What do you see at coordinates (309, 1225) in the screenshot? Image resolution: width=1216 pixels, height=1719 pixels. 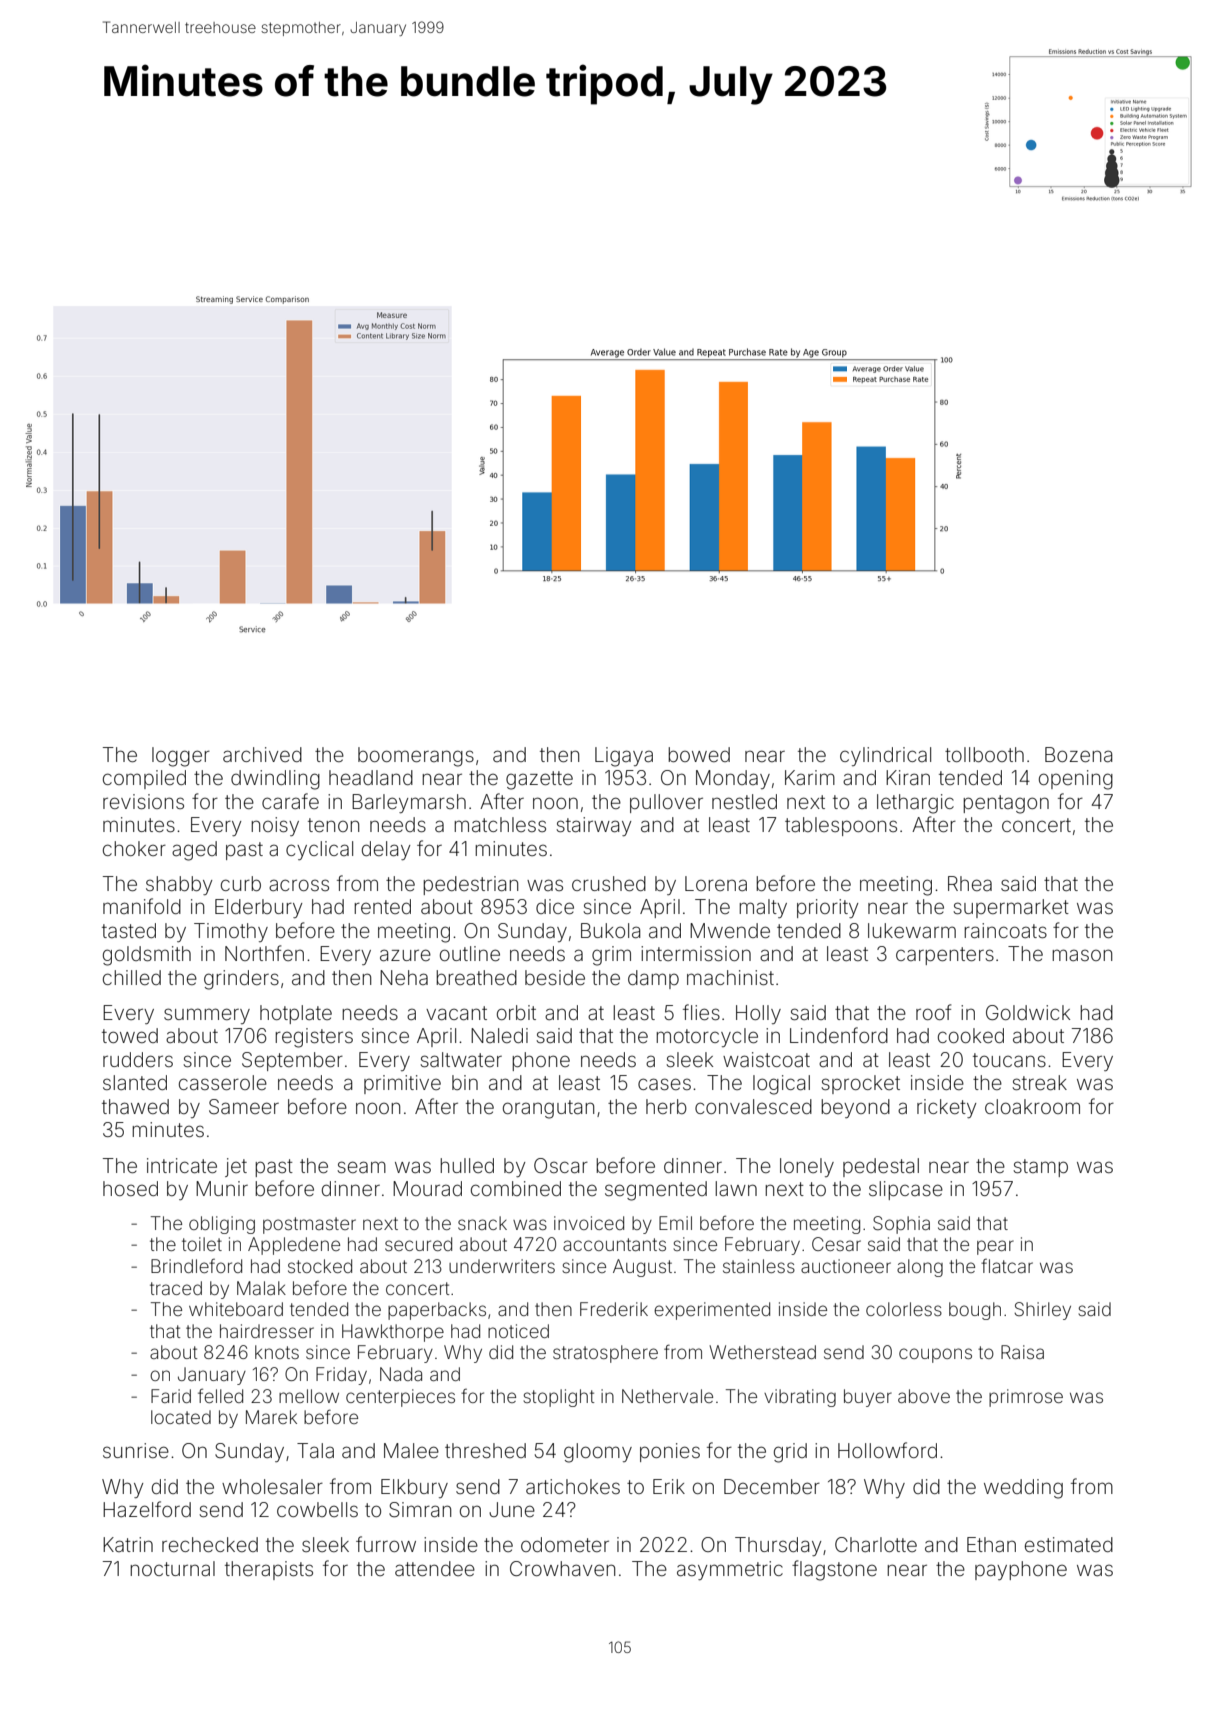 I see `postmaster` at bounding box center [309, 1225].
